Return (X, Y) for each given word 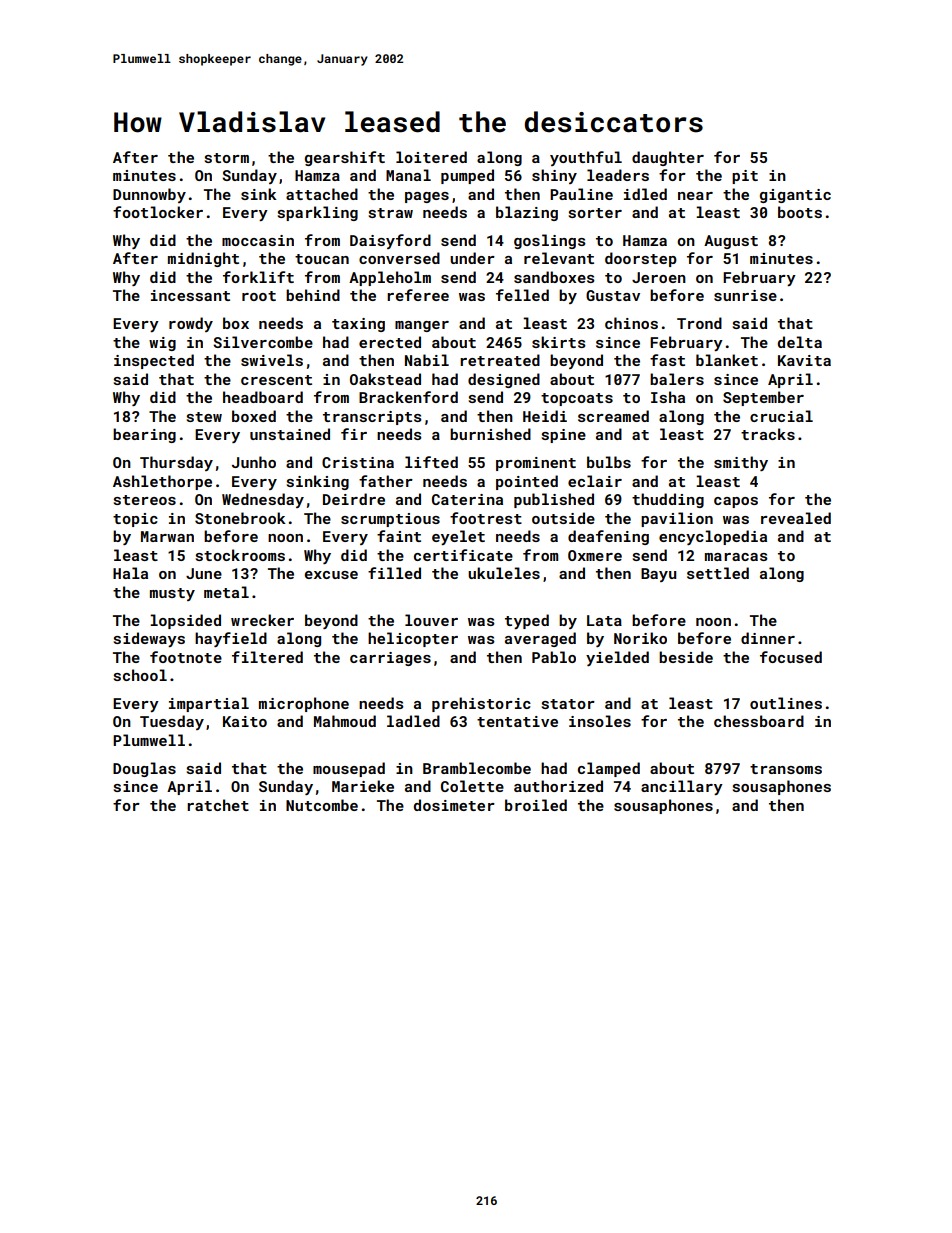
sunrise (745, 295)
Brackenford (408, 397)
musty (172, 594)
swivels (272, 360)
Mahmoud (345, 721)
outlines (786, 703)
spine (564, 436)
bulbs (609, 462)
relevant (559, 258)
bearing (144, 435)
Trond (699, 323)
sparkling (318, 213)
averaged (540, 639)
